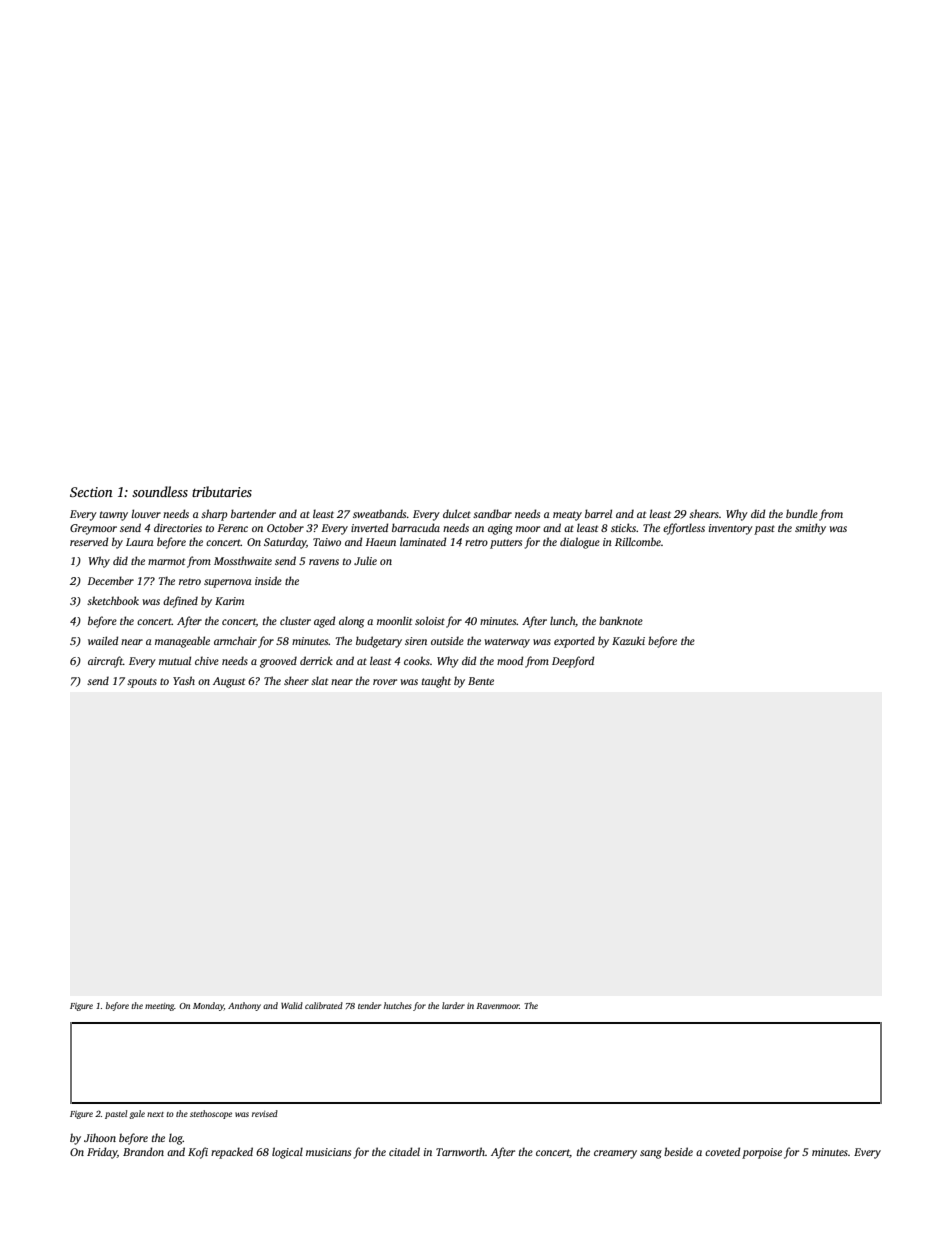 This screenshot has height=1233, width=952. What do you see at coordinates (762, 1153) in the screenshot?
I see `porpoise` at bounding box center [762, 1153].
